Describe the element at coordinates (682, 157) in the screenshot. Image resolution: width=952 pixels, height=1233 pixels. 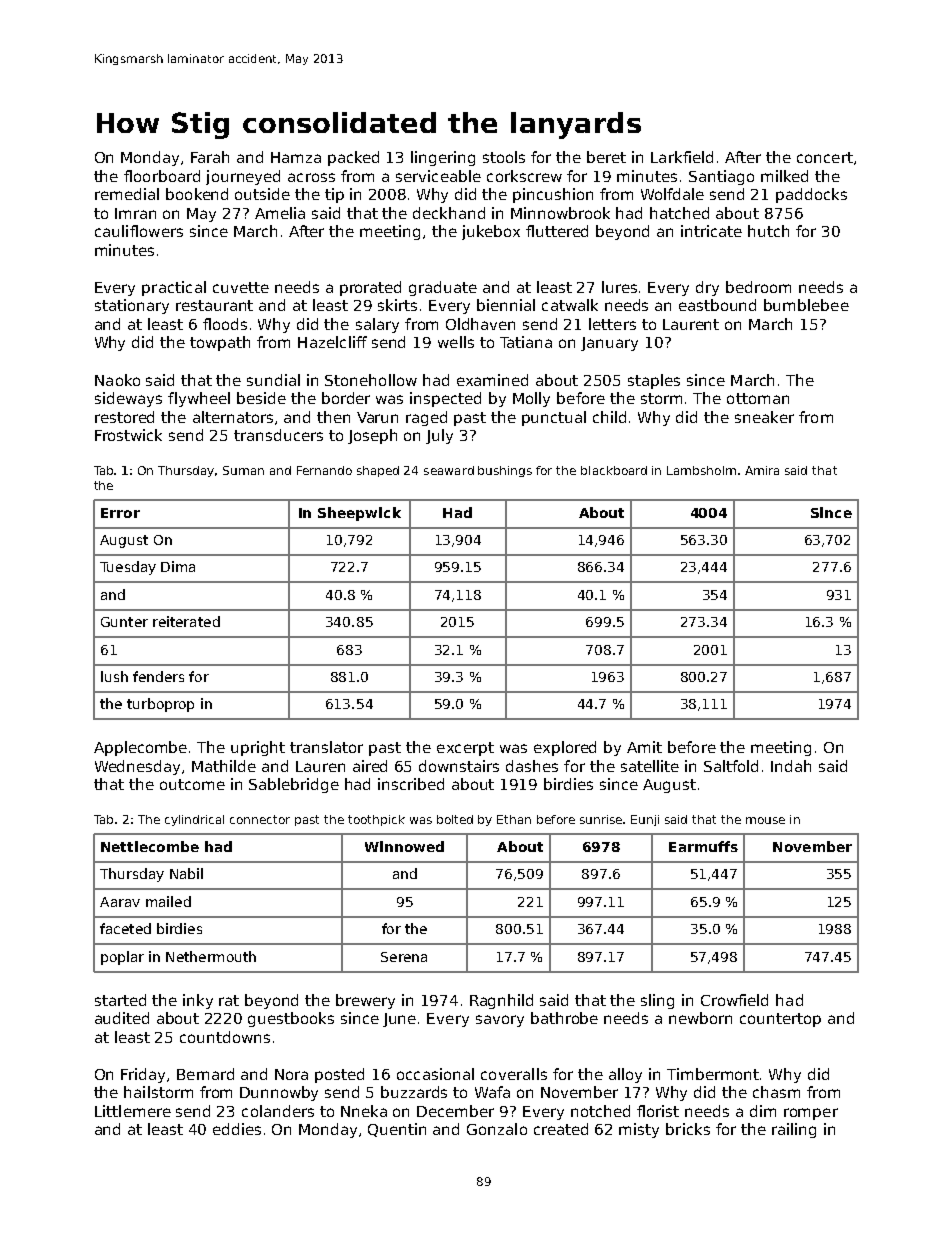
I see `Larkfield` at that location.
